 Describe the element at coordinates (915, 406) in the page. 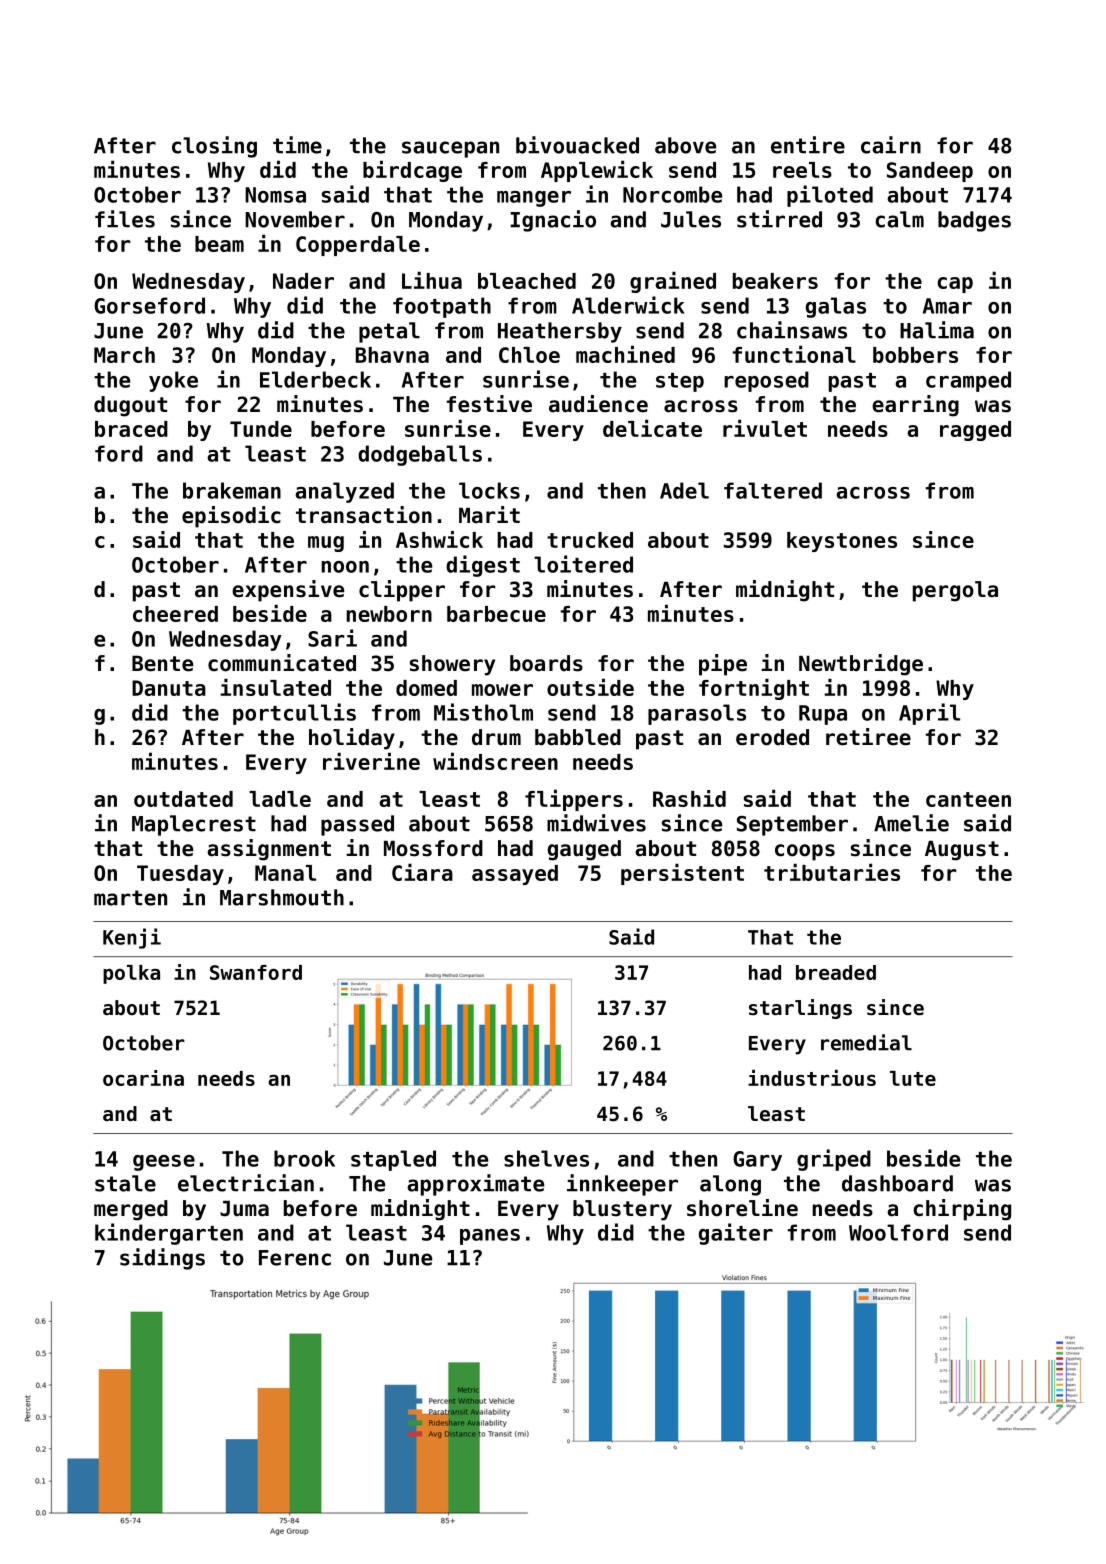

I see `earring` at that location.
